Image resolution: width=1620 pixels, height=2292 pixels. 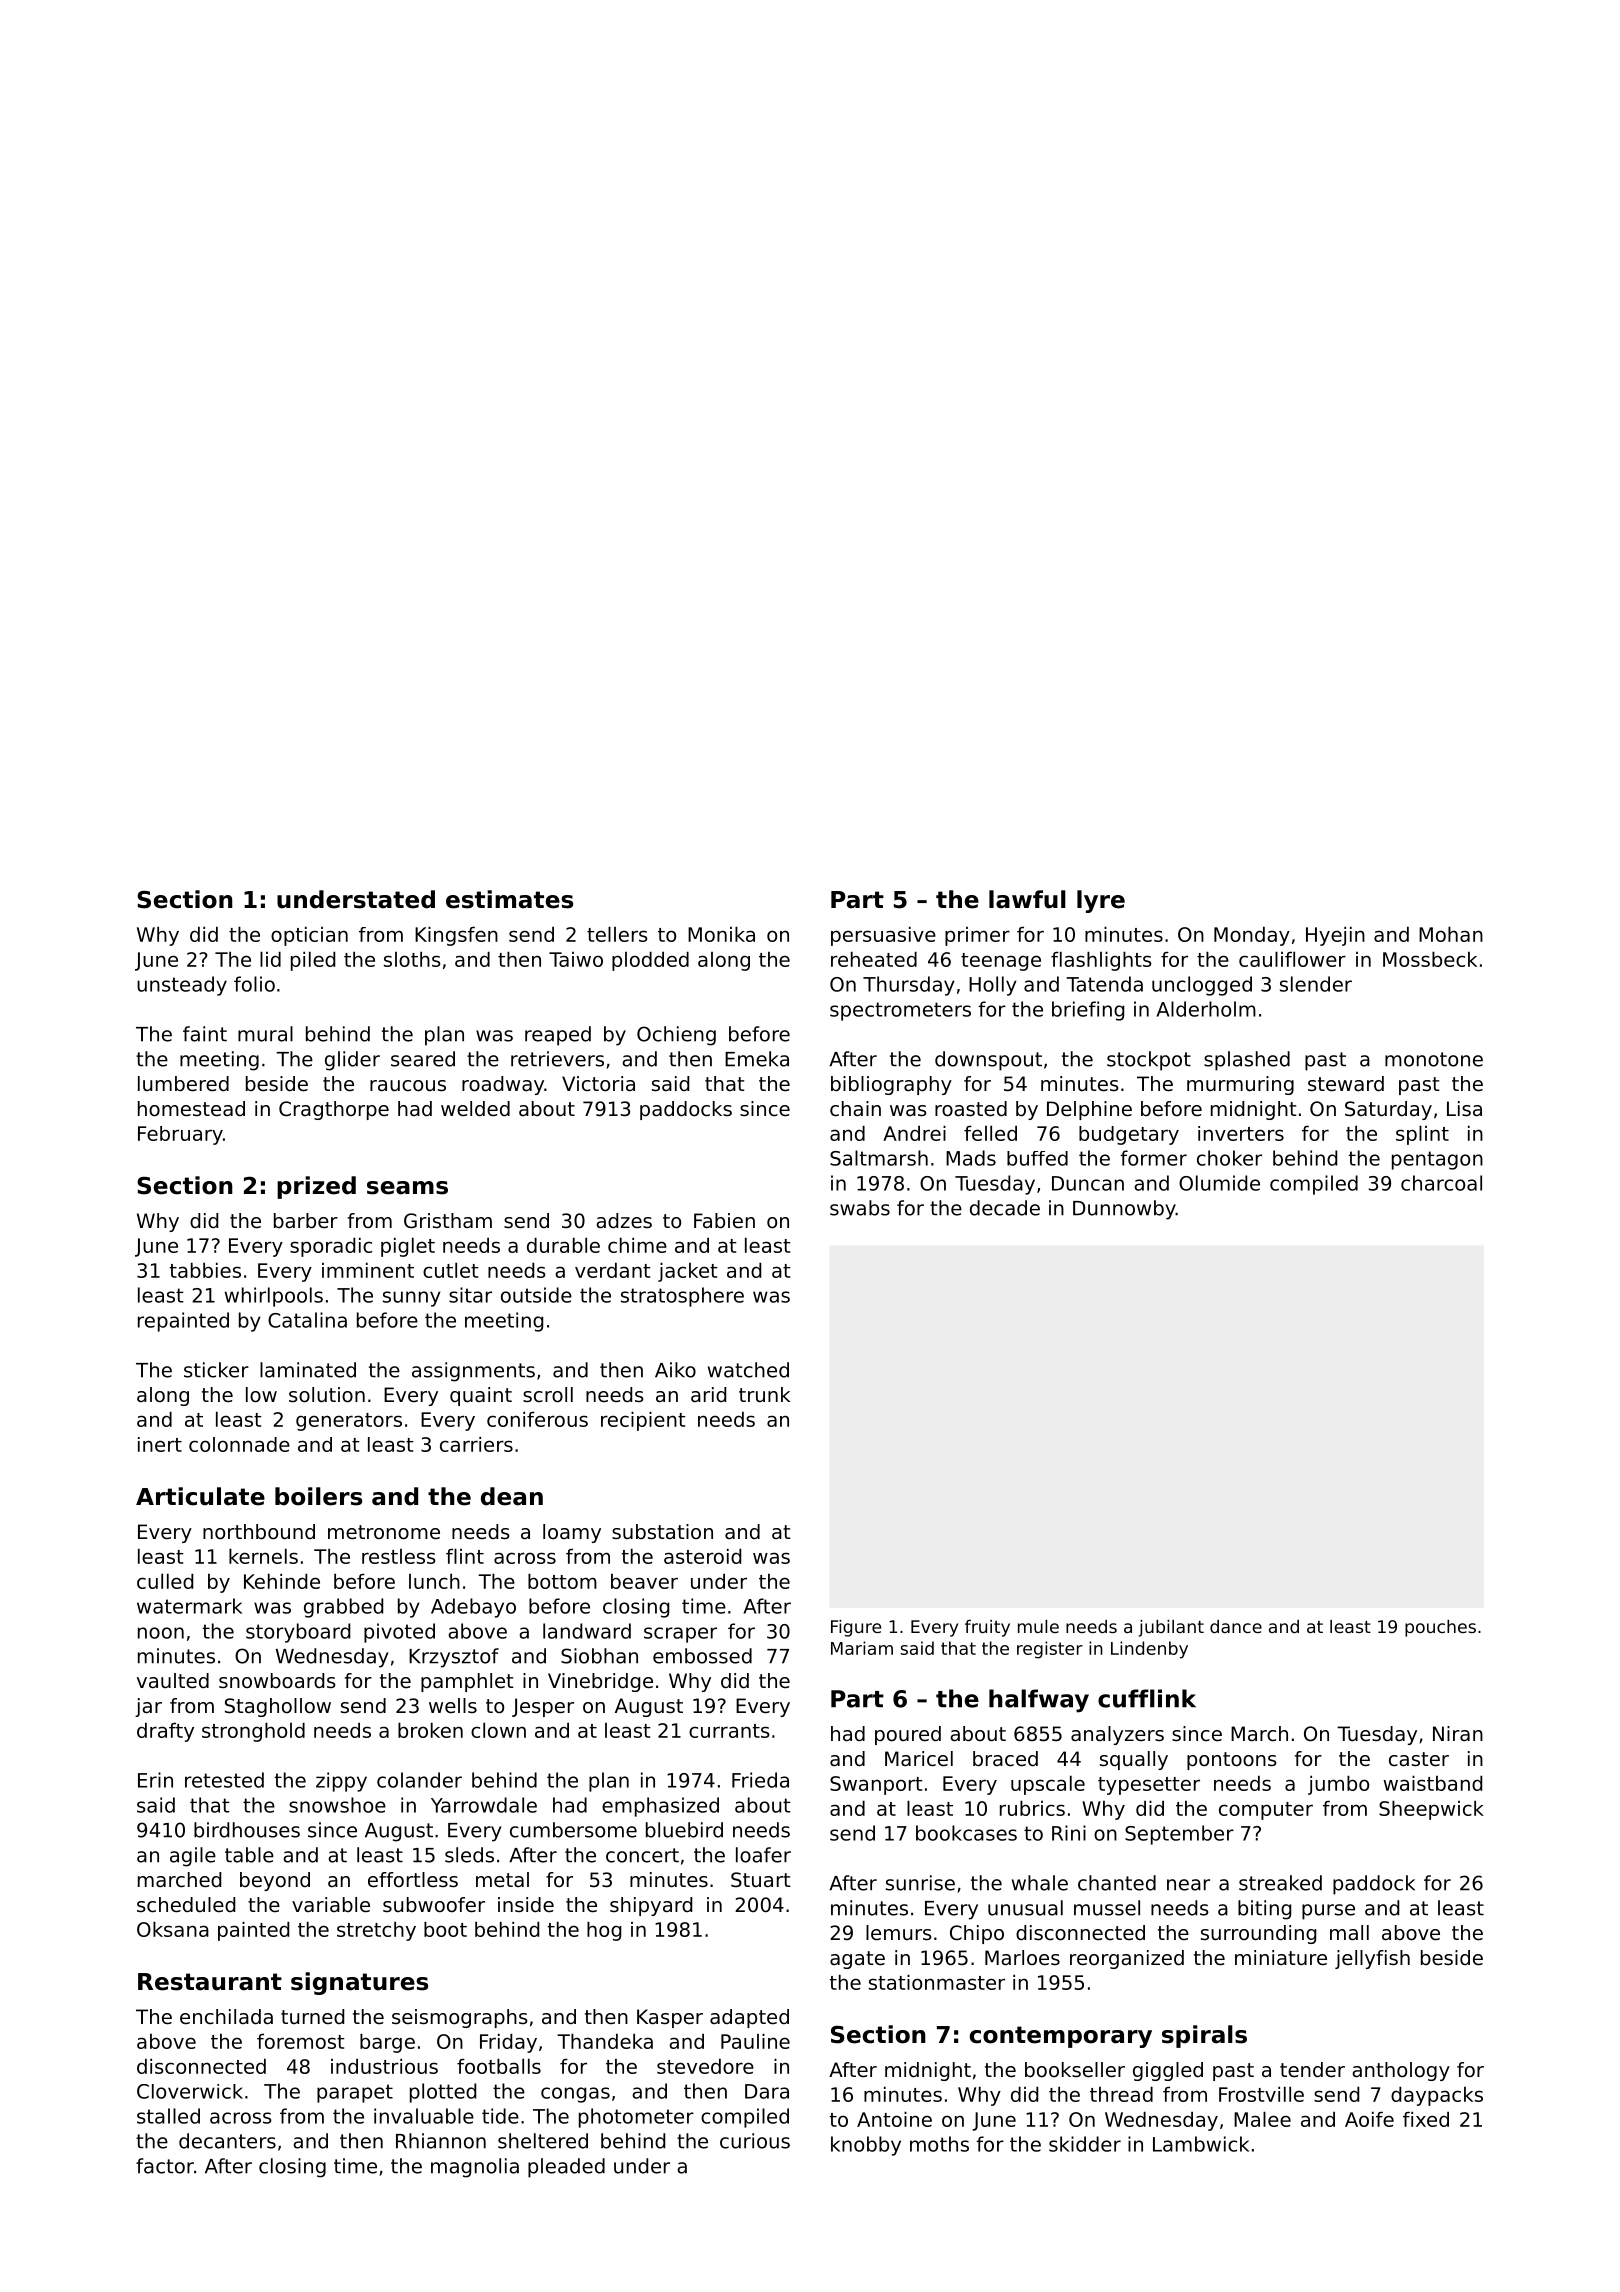 What do you see at coordinates (189, 1606) in the page?
I see `watermark` at bounding box center [189, 1606].
